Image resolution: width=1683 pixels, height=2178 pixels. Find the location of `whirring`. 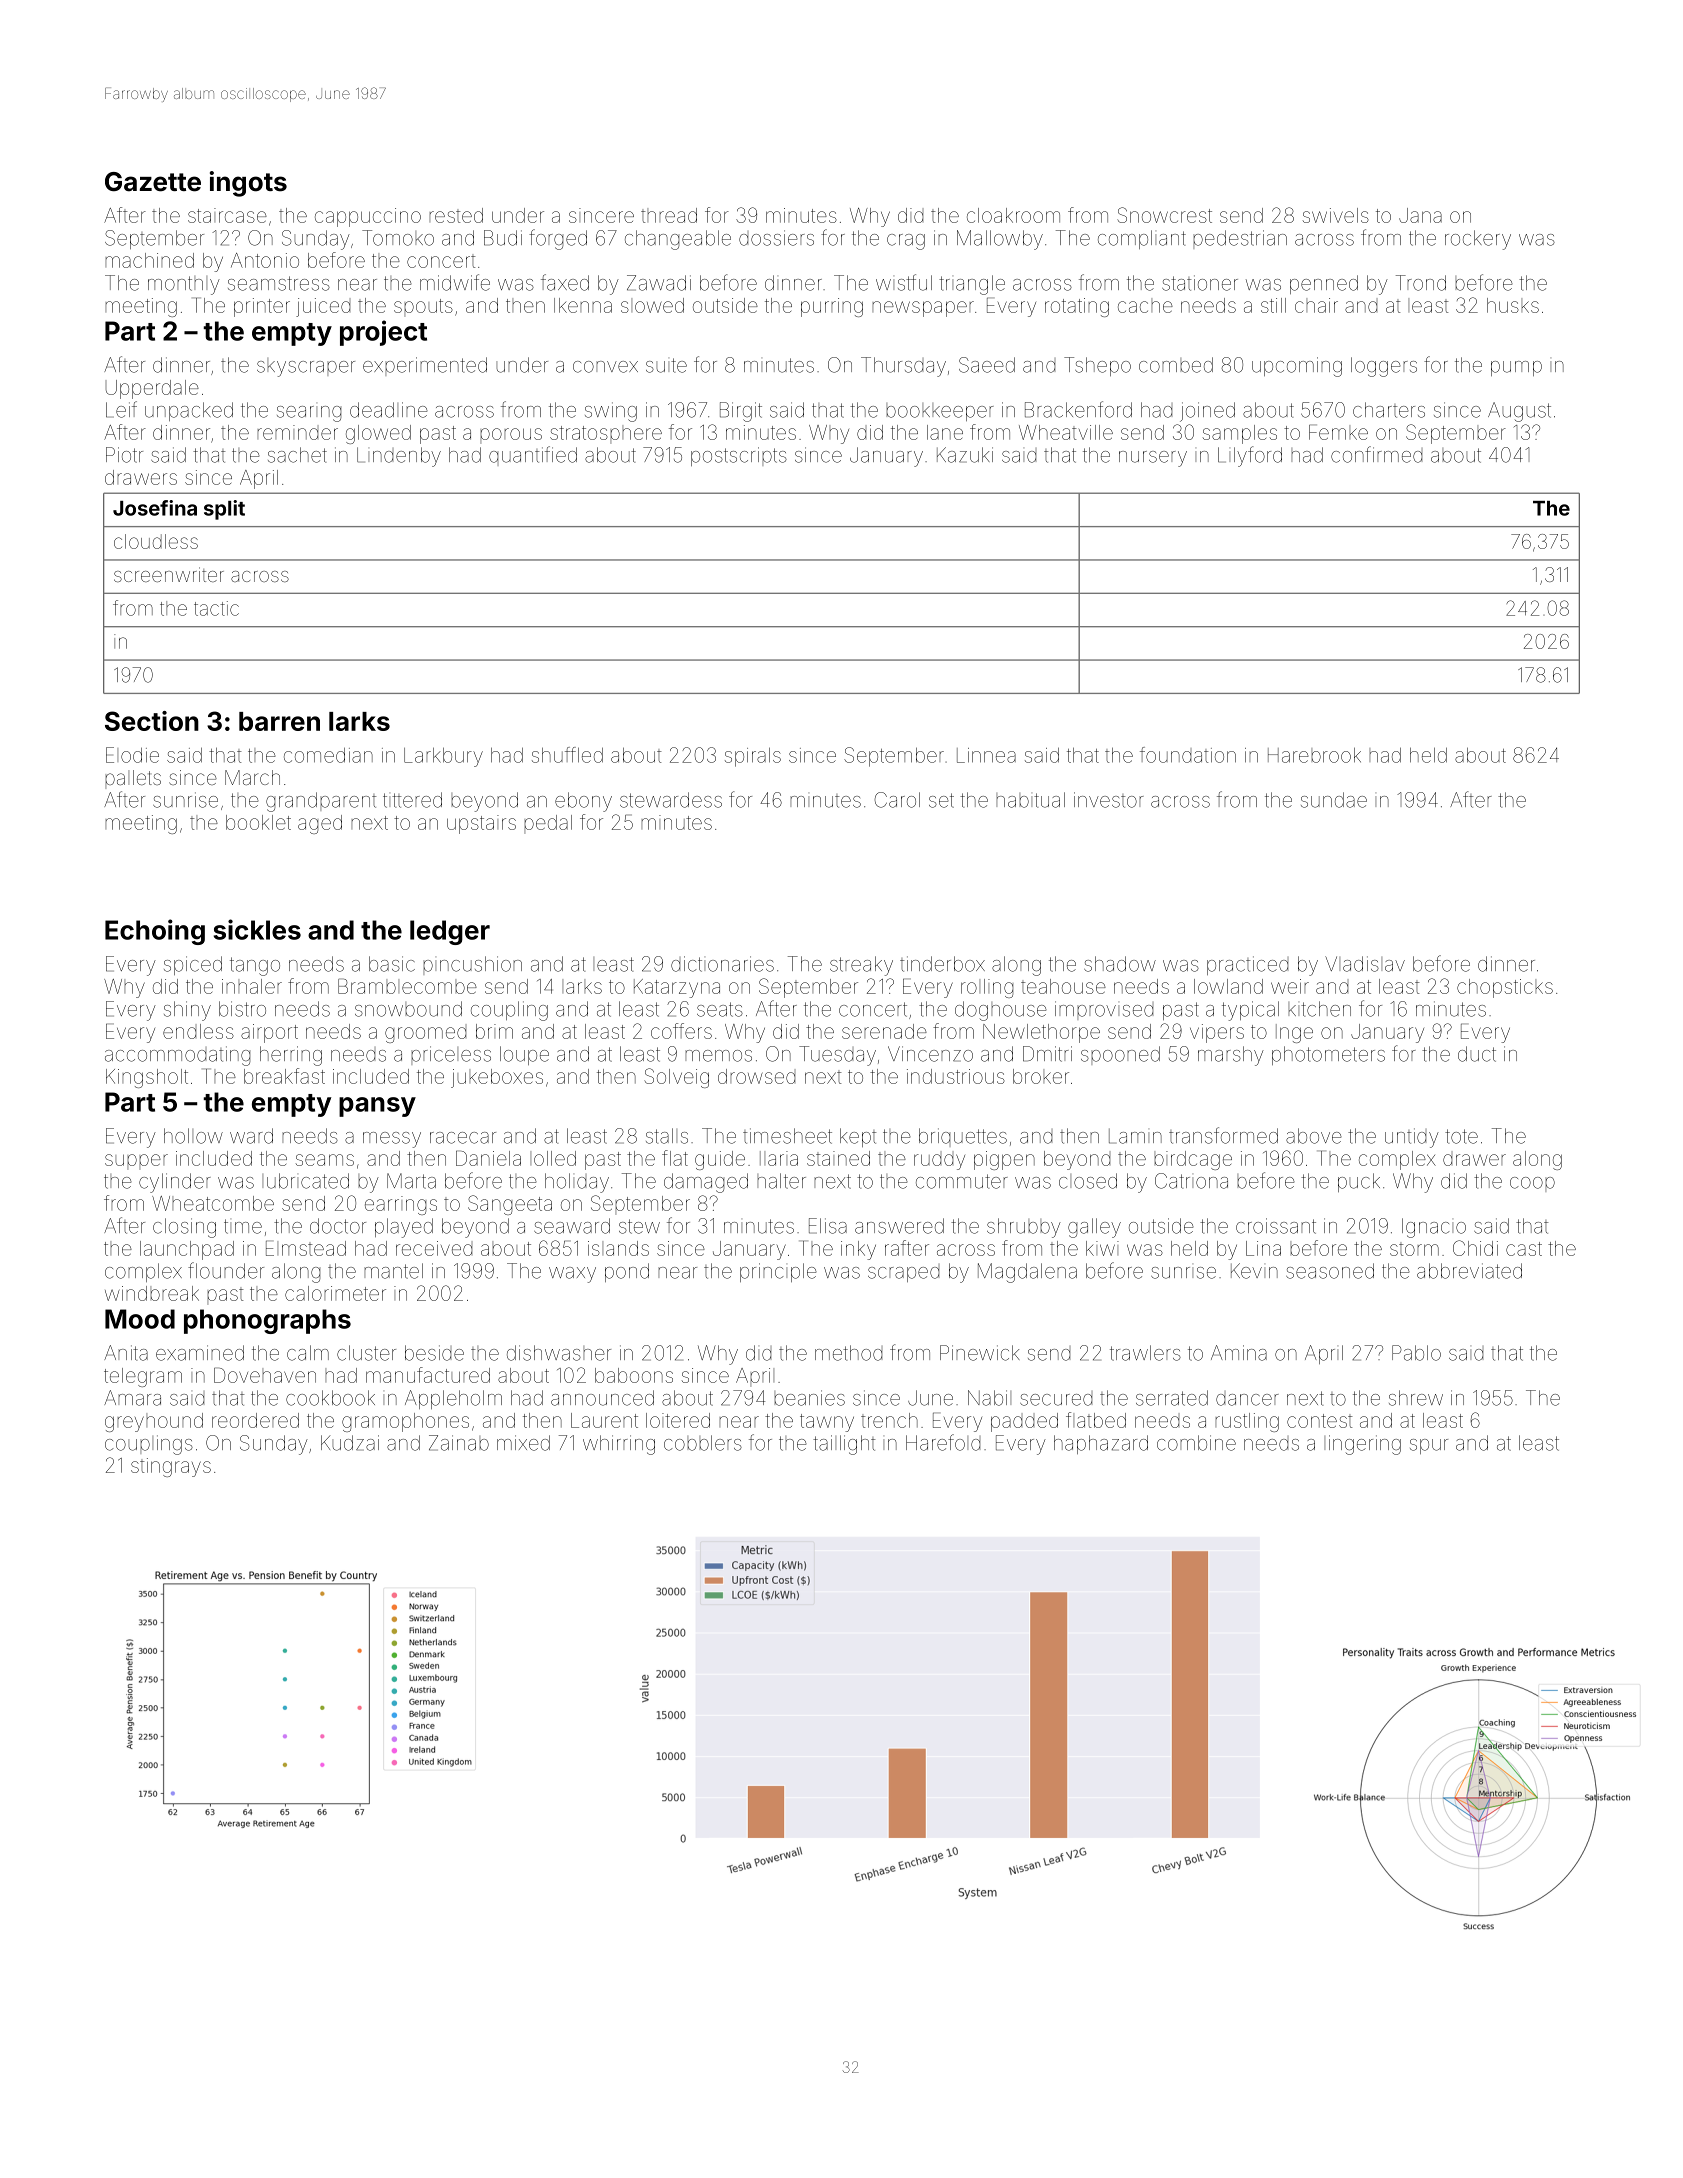

whirring is located at coordinates (619, 1445).
